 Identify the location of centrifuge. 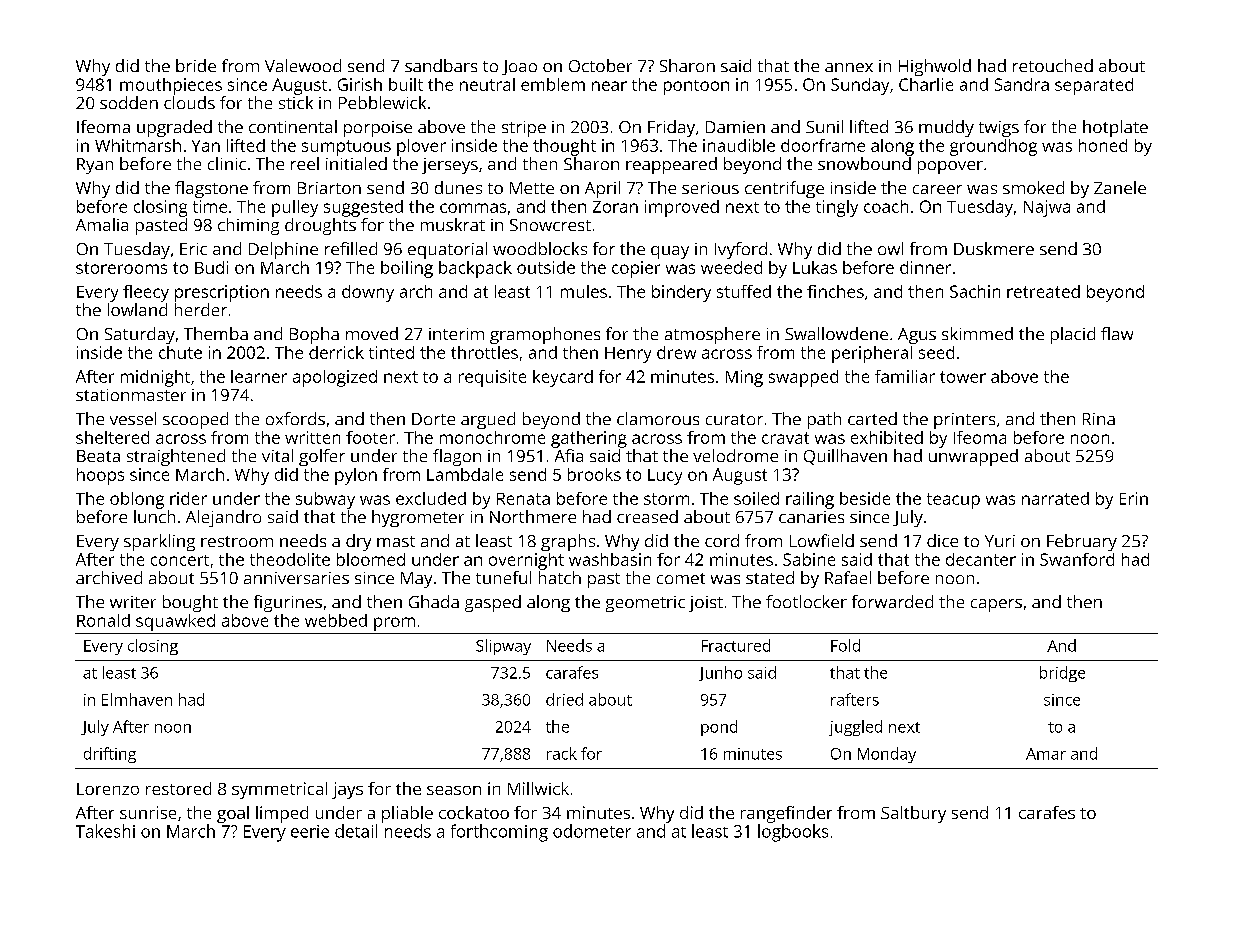
(784, 189).
